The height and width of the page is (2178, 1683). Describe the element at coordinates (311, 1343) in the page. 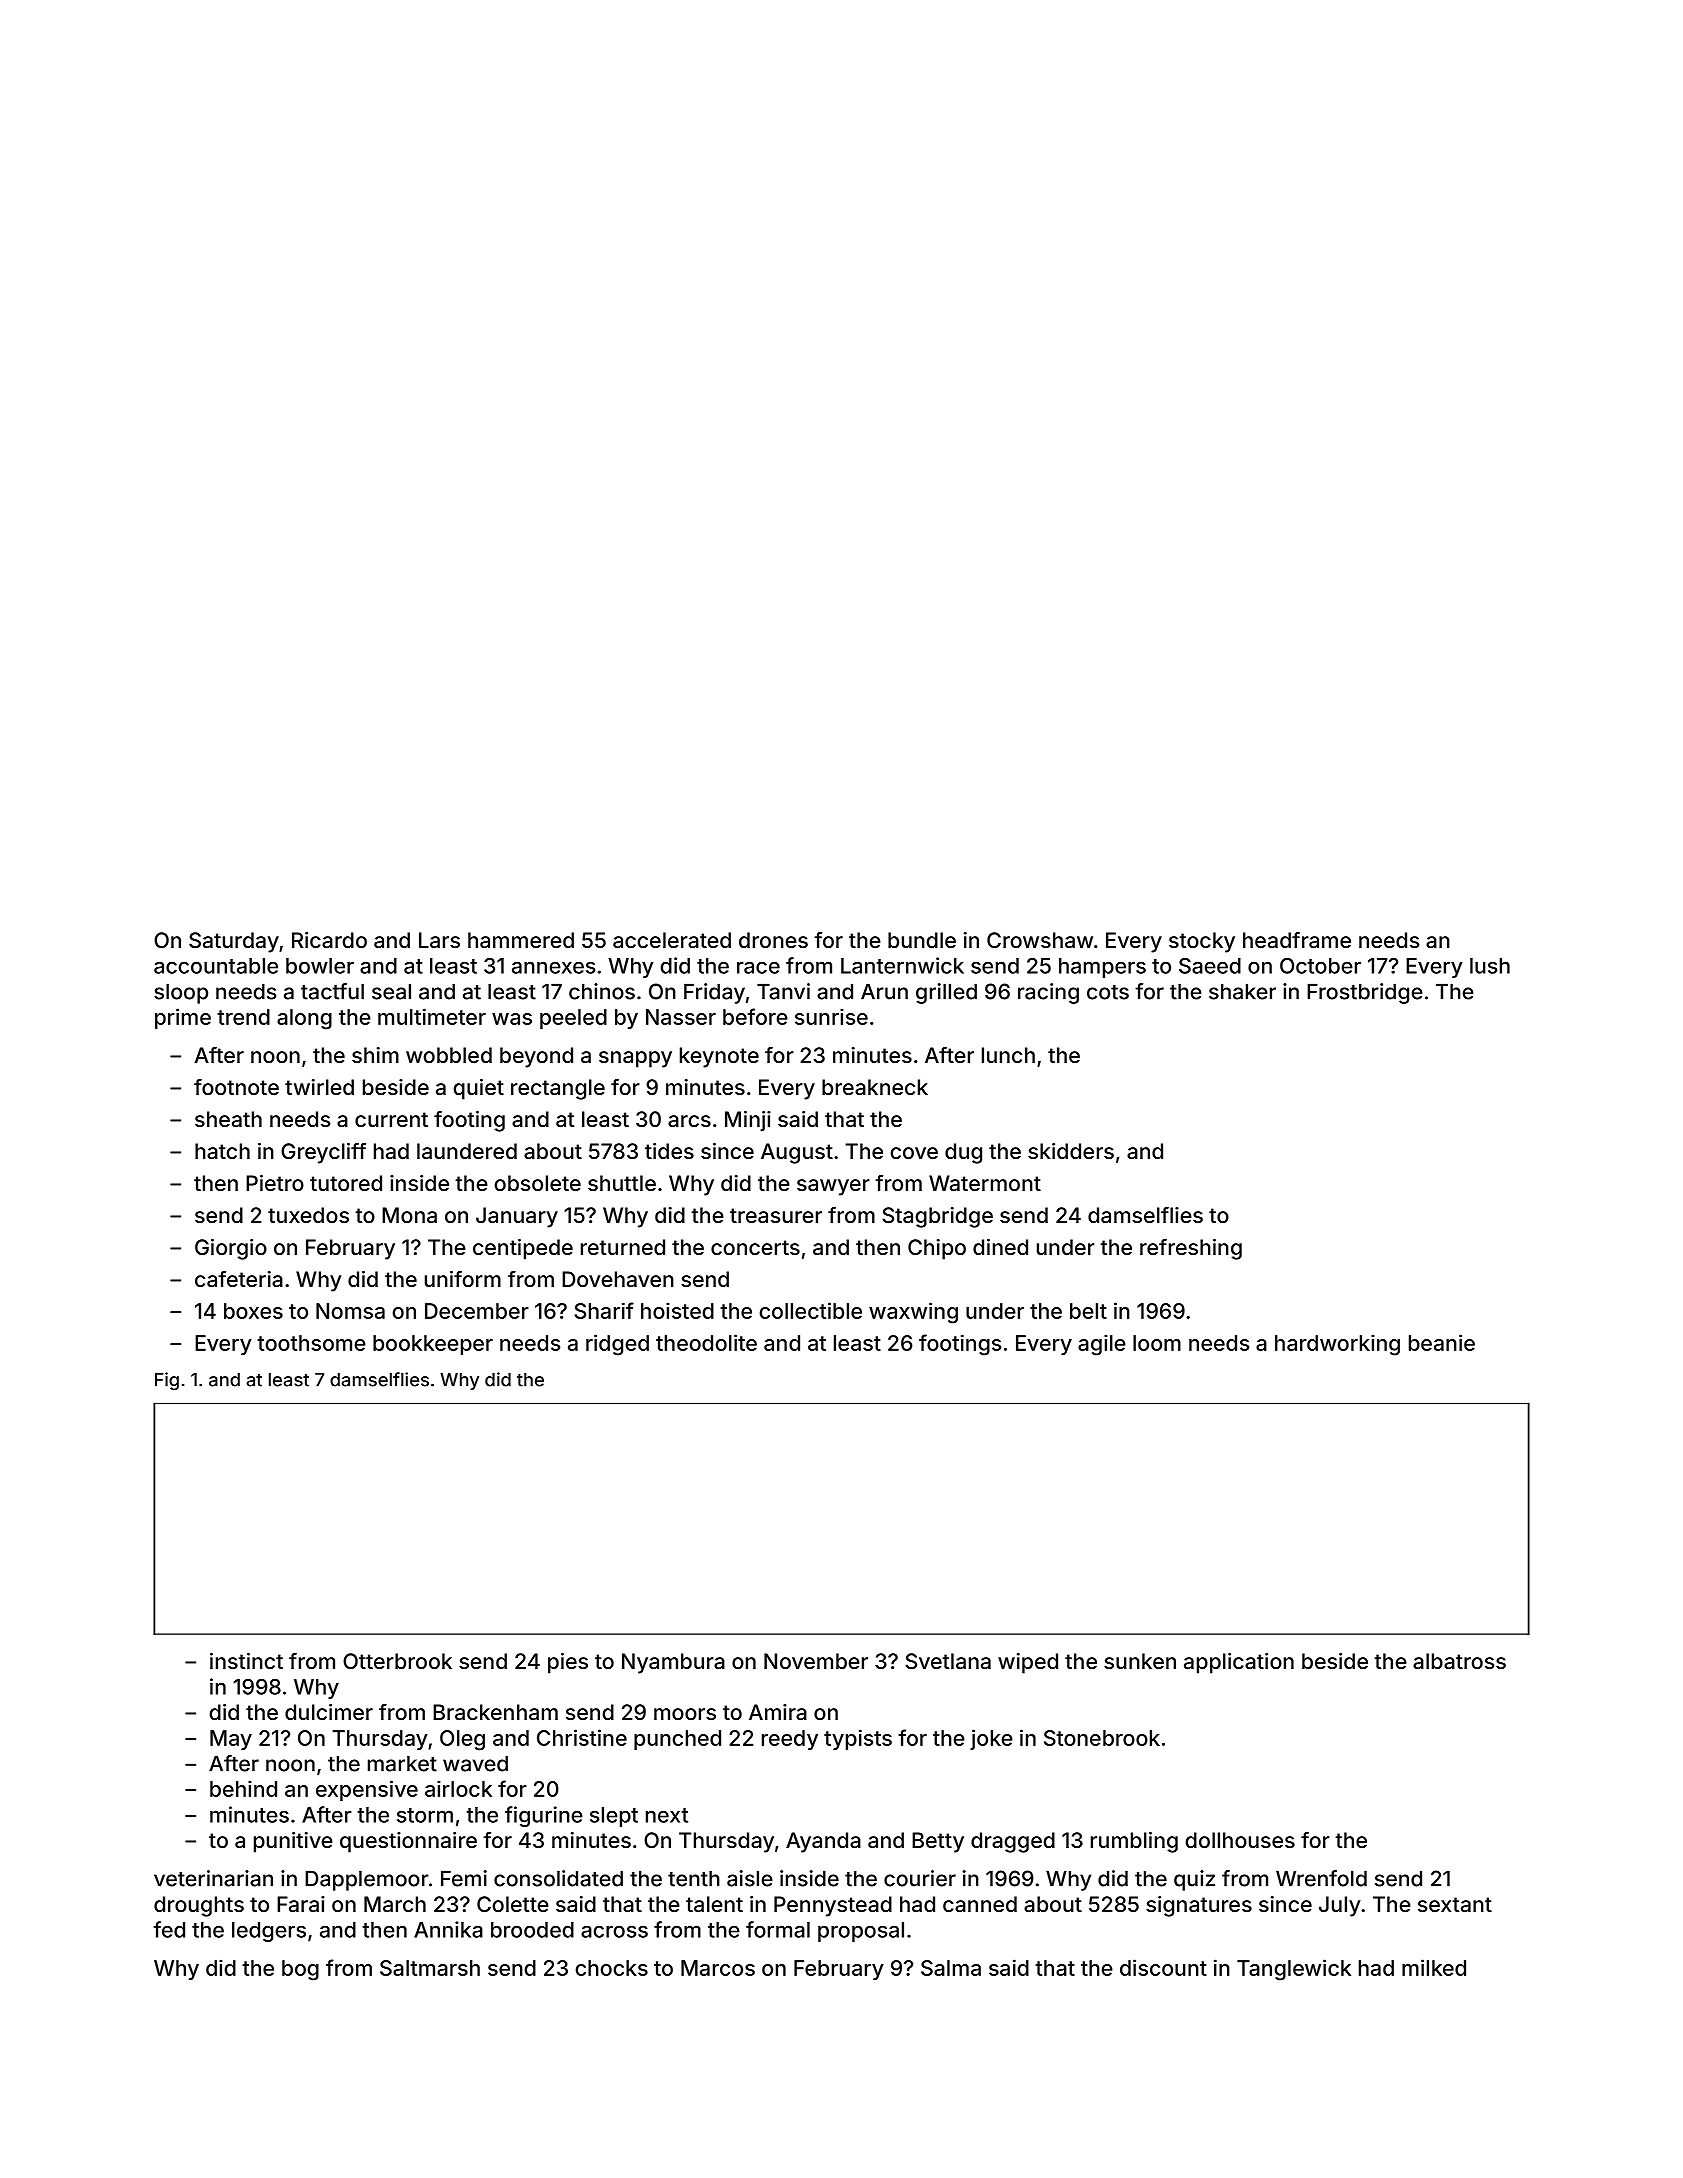

I see `toothsome` at that location.
